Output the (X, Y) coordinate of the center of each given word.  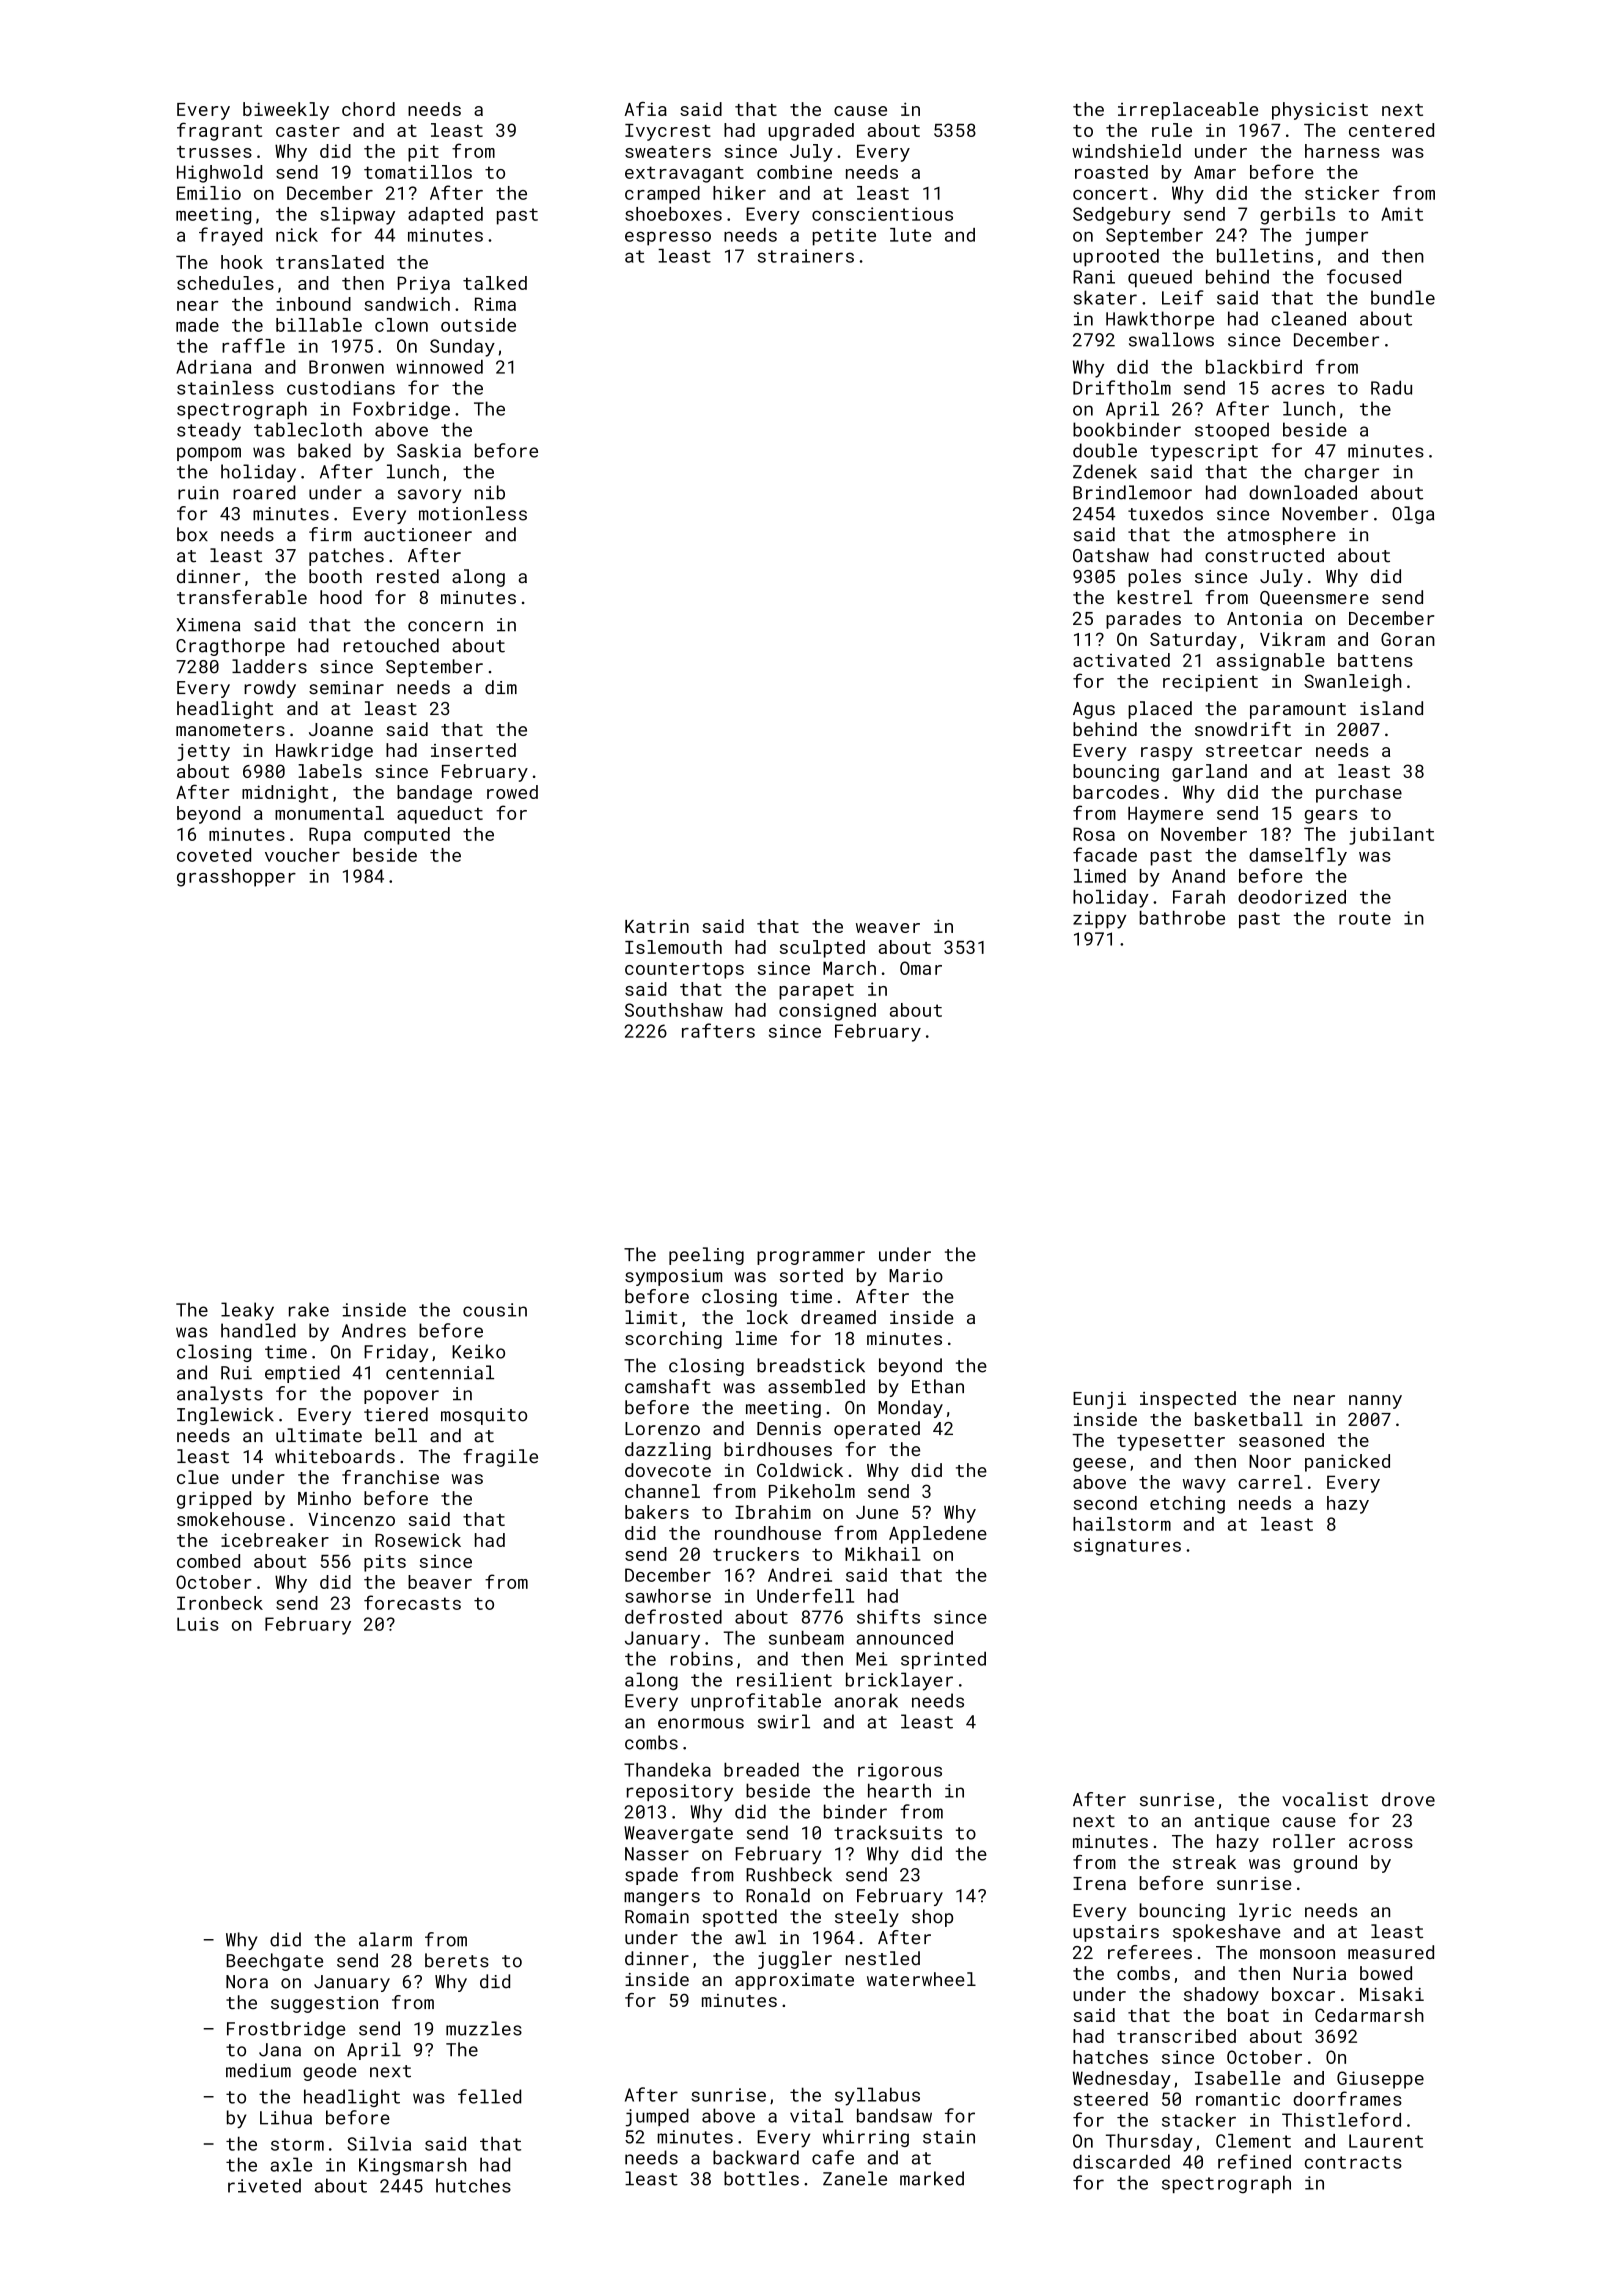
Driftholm (1122, 387)
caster (308, 131)
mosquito (484, 1416)
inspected (1188, 1400)
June (877, 1512)
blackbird (1254, 367)
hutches (473, 2185)
